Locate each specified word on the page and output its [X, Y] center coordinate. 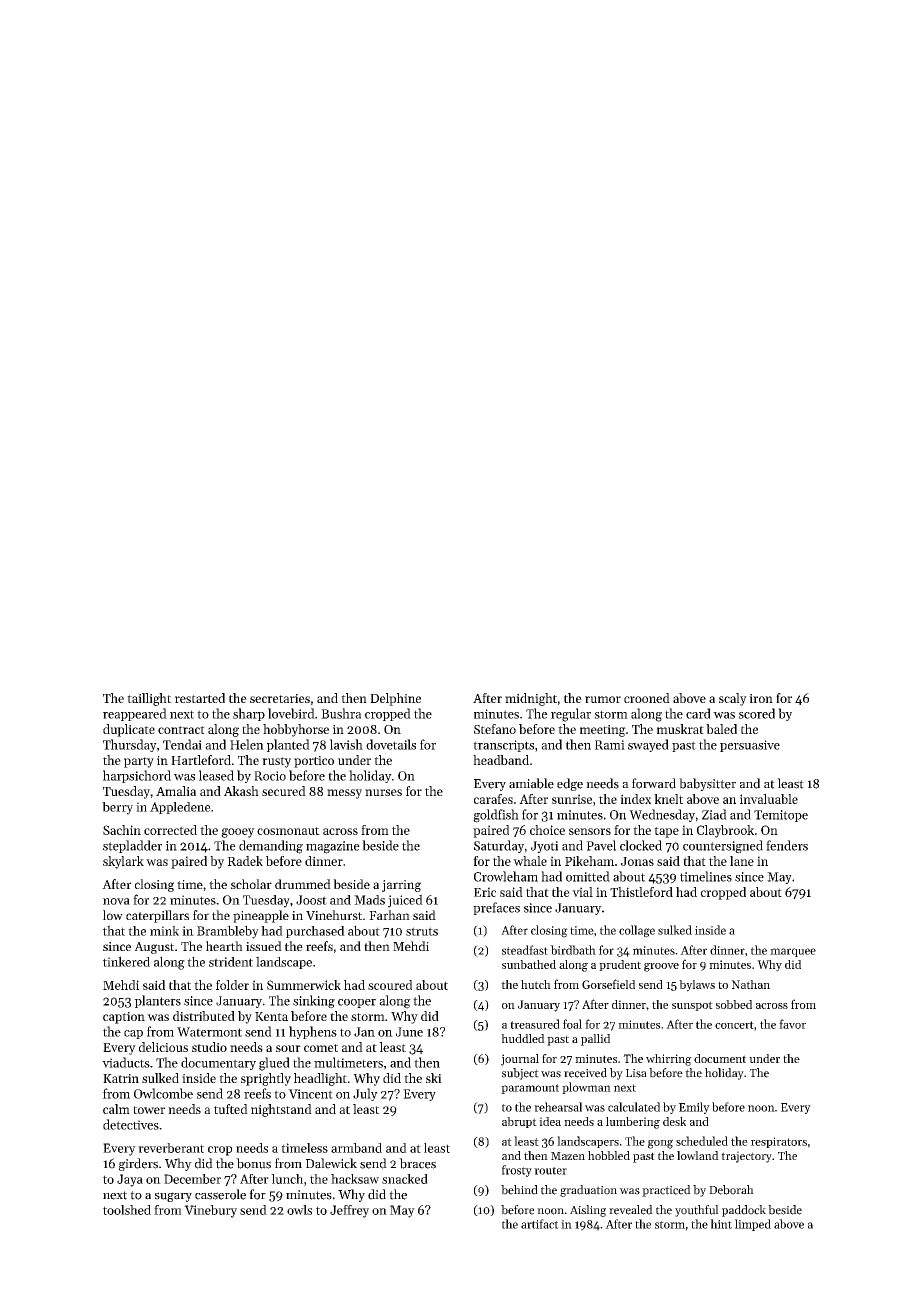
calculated [634, 1107]
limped [753, 1225]
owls [299, 1210]
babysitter [707, 784]
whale [530, 861]
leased [216, 775]
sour [288, 1048]
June [409, 1032]
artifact [540, 1224]
